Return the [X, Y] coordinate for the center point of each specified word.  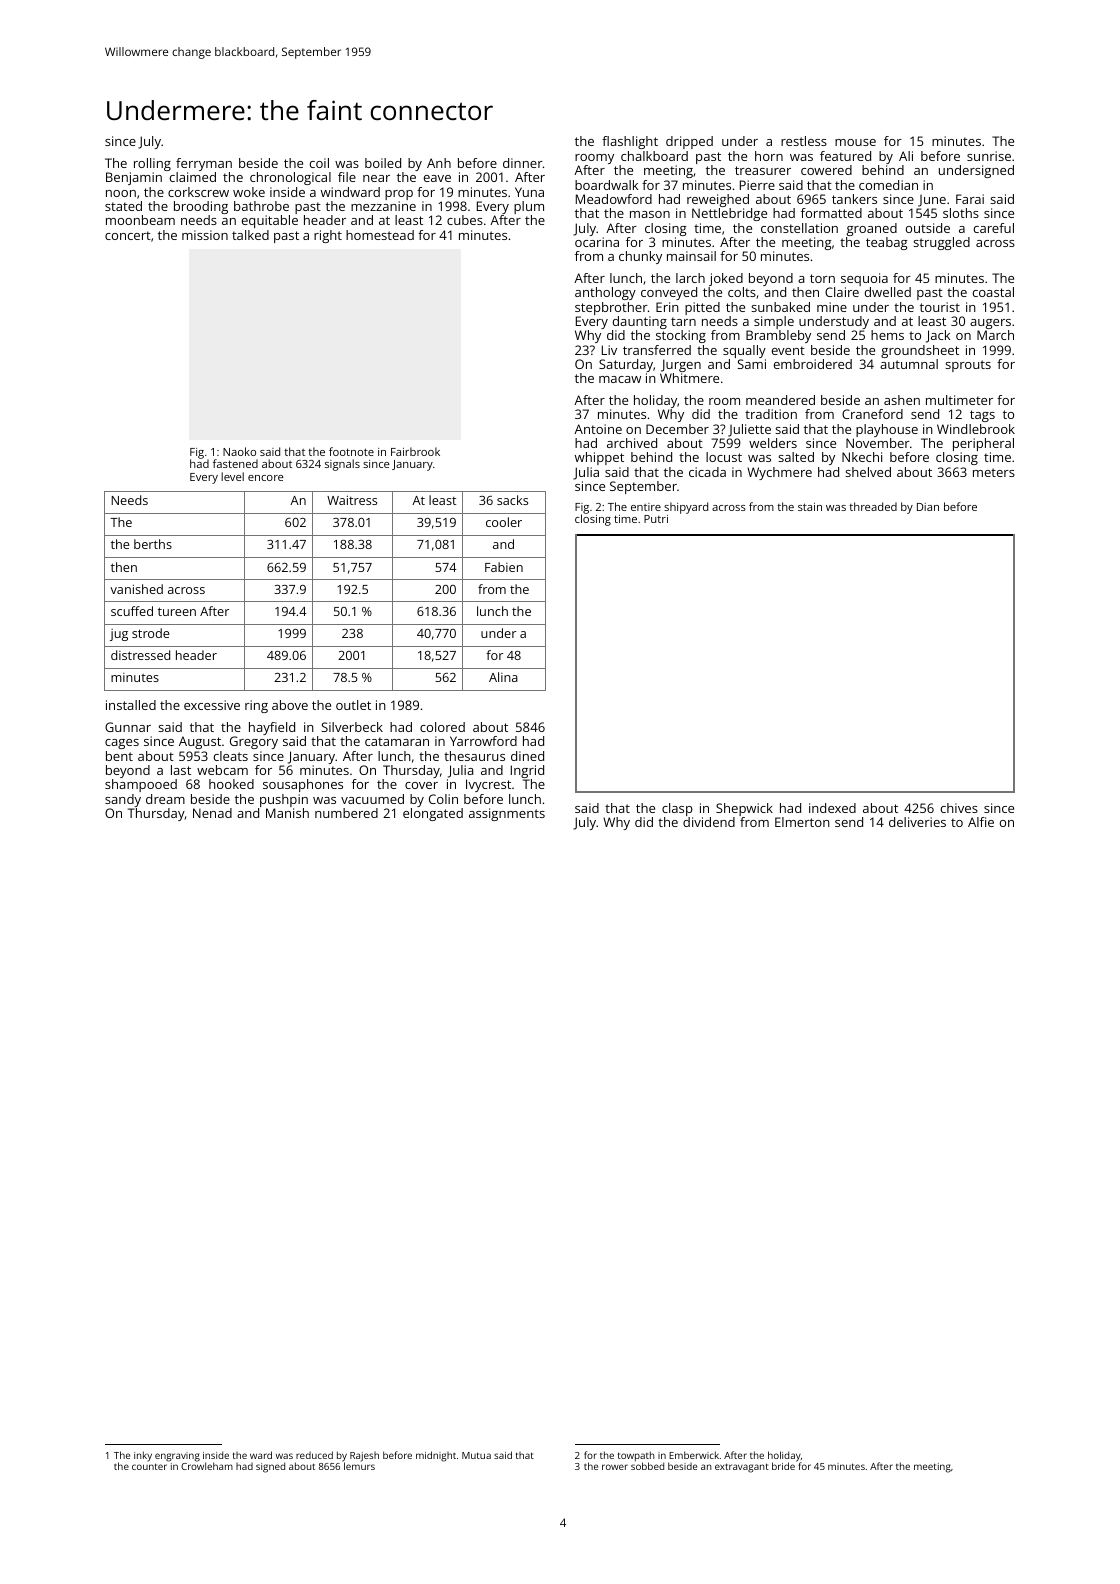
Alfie [981, 822]
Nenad [212, 813]
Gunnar [128, 727]
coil [319, 163]
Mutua [476, 1455]
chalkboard [654, 156]
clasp [677, 809]
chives [959, 808]
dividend [709, 822]
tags [982, 416]
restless [804, 141]
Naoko [239, 451]
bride [783, 1466]
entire [646, 507]
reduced [314, 1455]
